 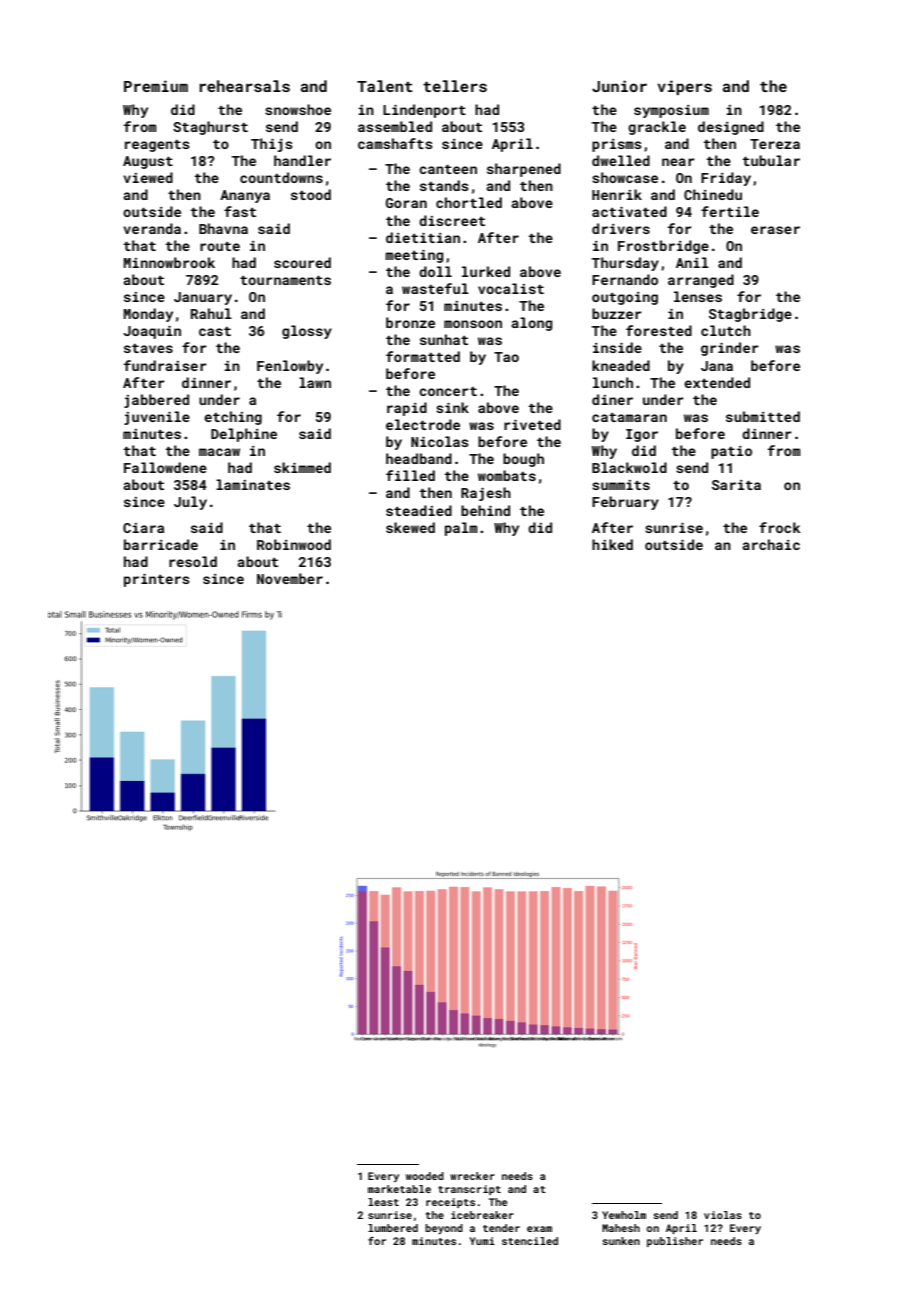 I want to click on wooded, so click(x=425, y=1176).
